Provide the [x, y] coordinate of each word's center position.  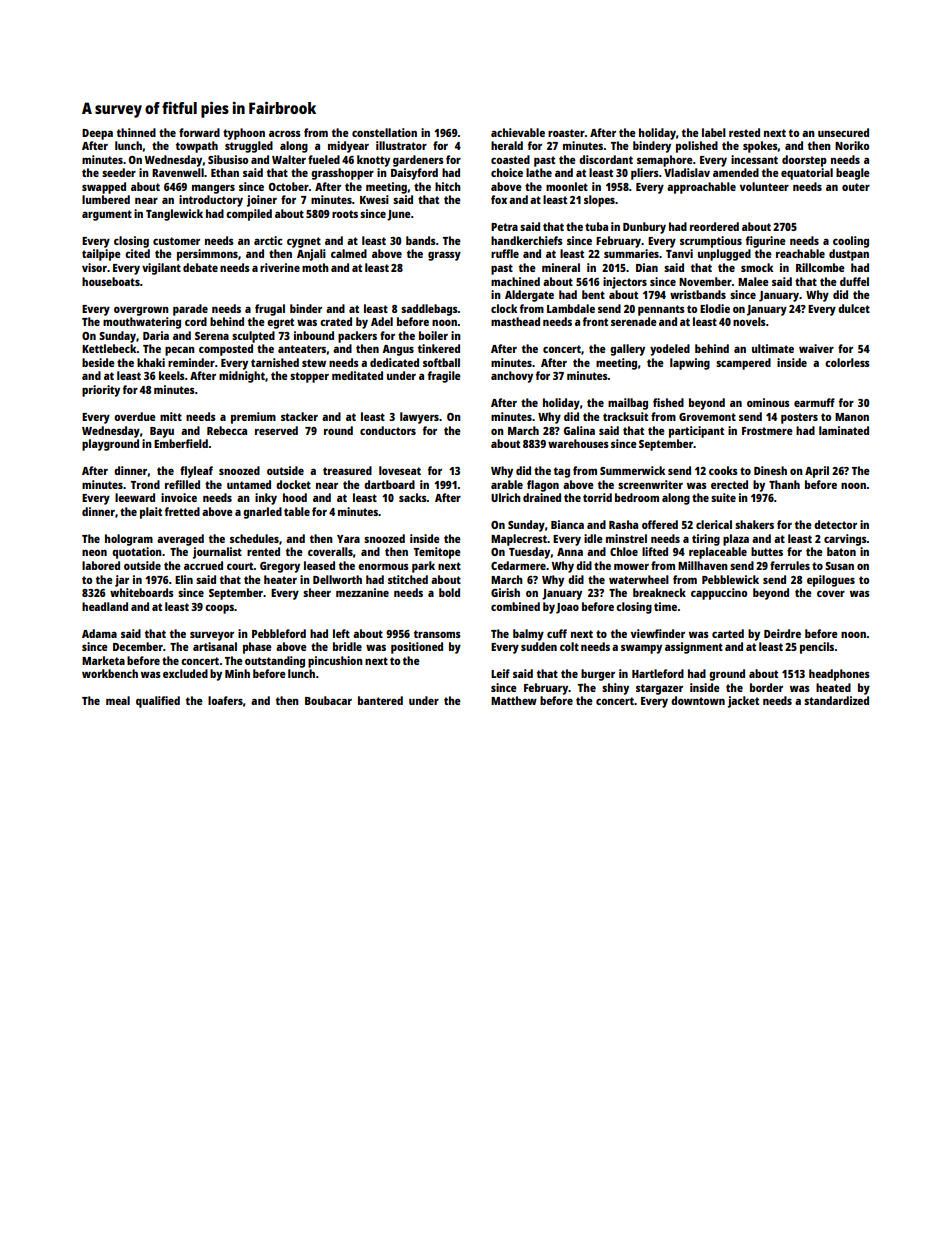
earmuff [814, 402]
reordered [714, 226]
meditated [357, 375]
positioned [417, 648]
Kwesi [374, 199]
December [138, 646]
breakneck [659, 592]
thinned [136, 132]
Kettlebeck [109, 348]
